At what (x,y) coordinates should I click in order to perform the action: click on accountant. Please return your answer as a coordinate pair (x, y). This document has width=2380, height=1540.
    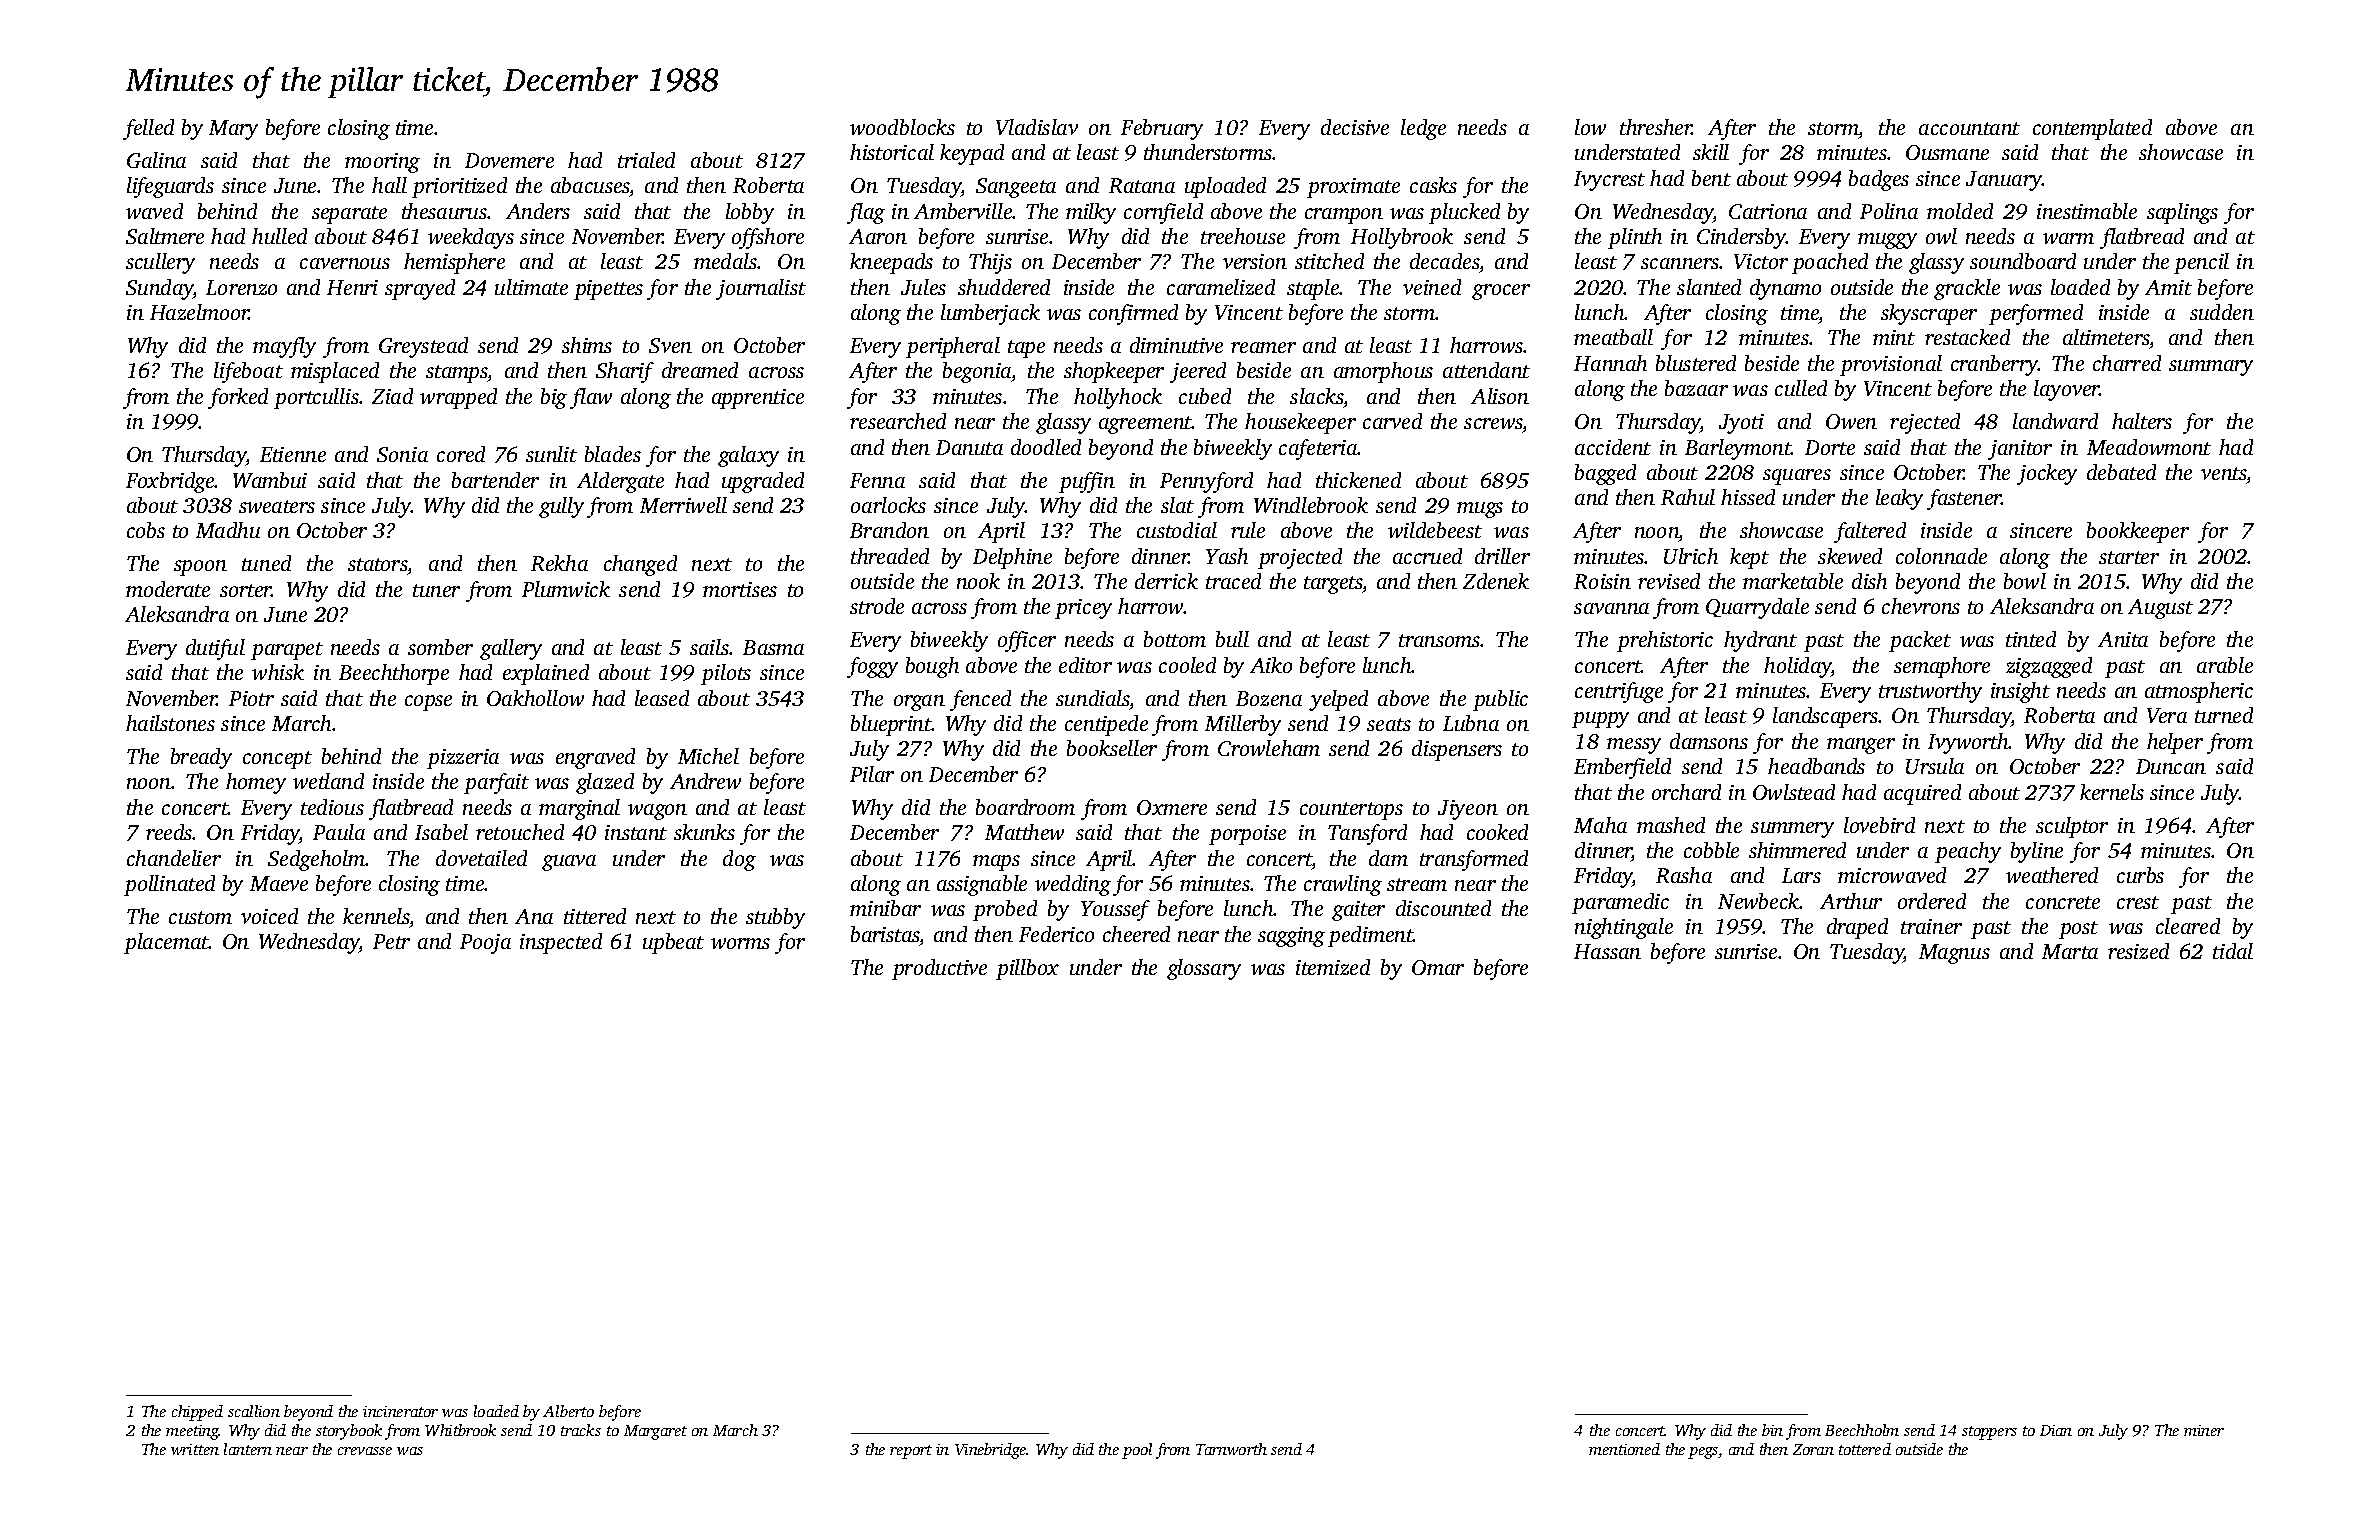
    Looking at the image, I should click on (1969, 128).
